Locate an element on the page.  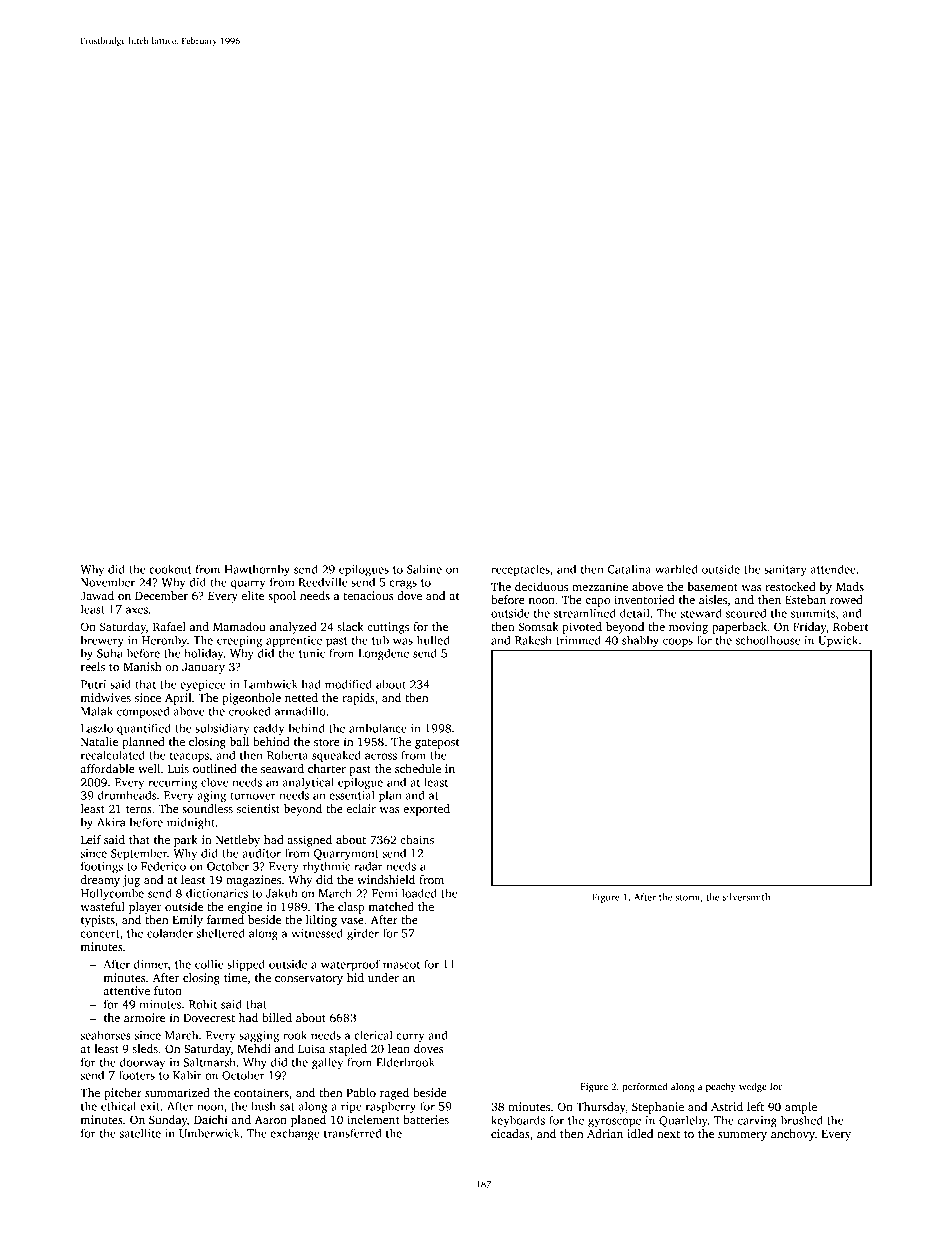
cookout is located at coordinates (170, 569).
